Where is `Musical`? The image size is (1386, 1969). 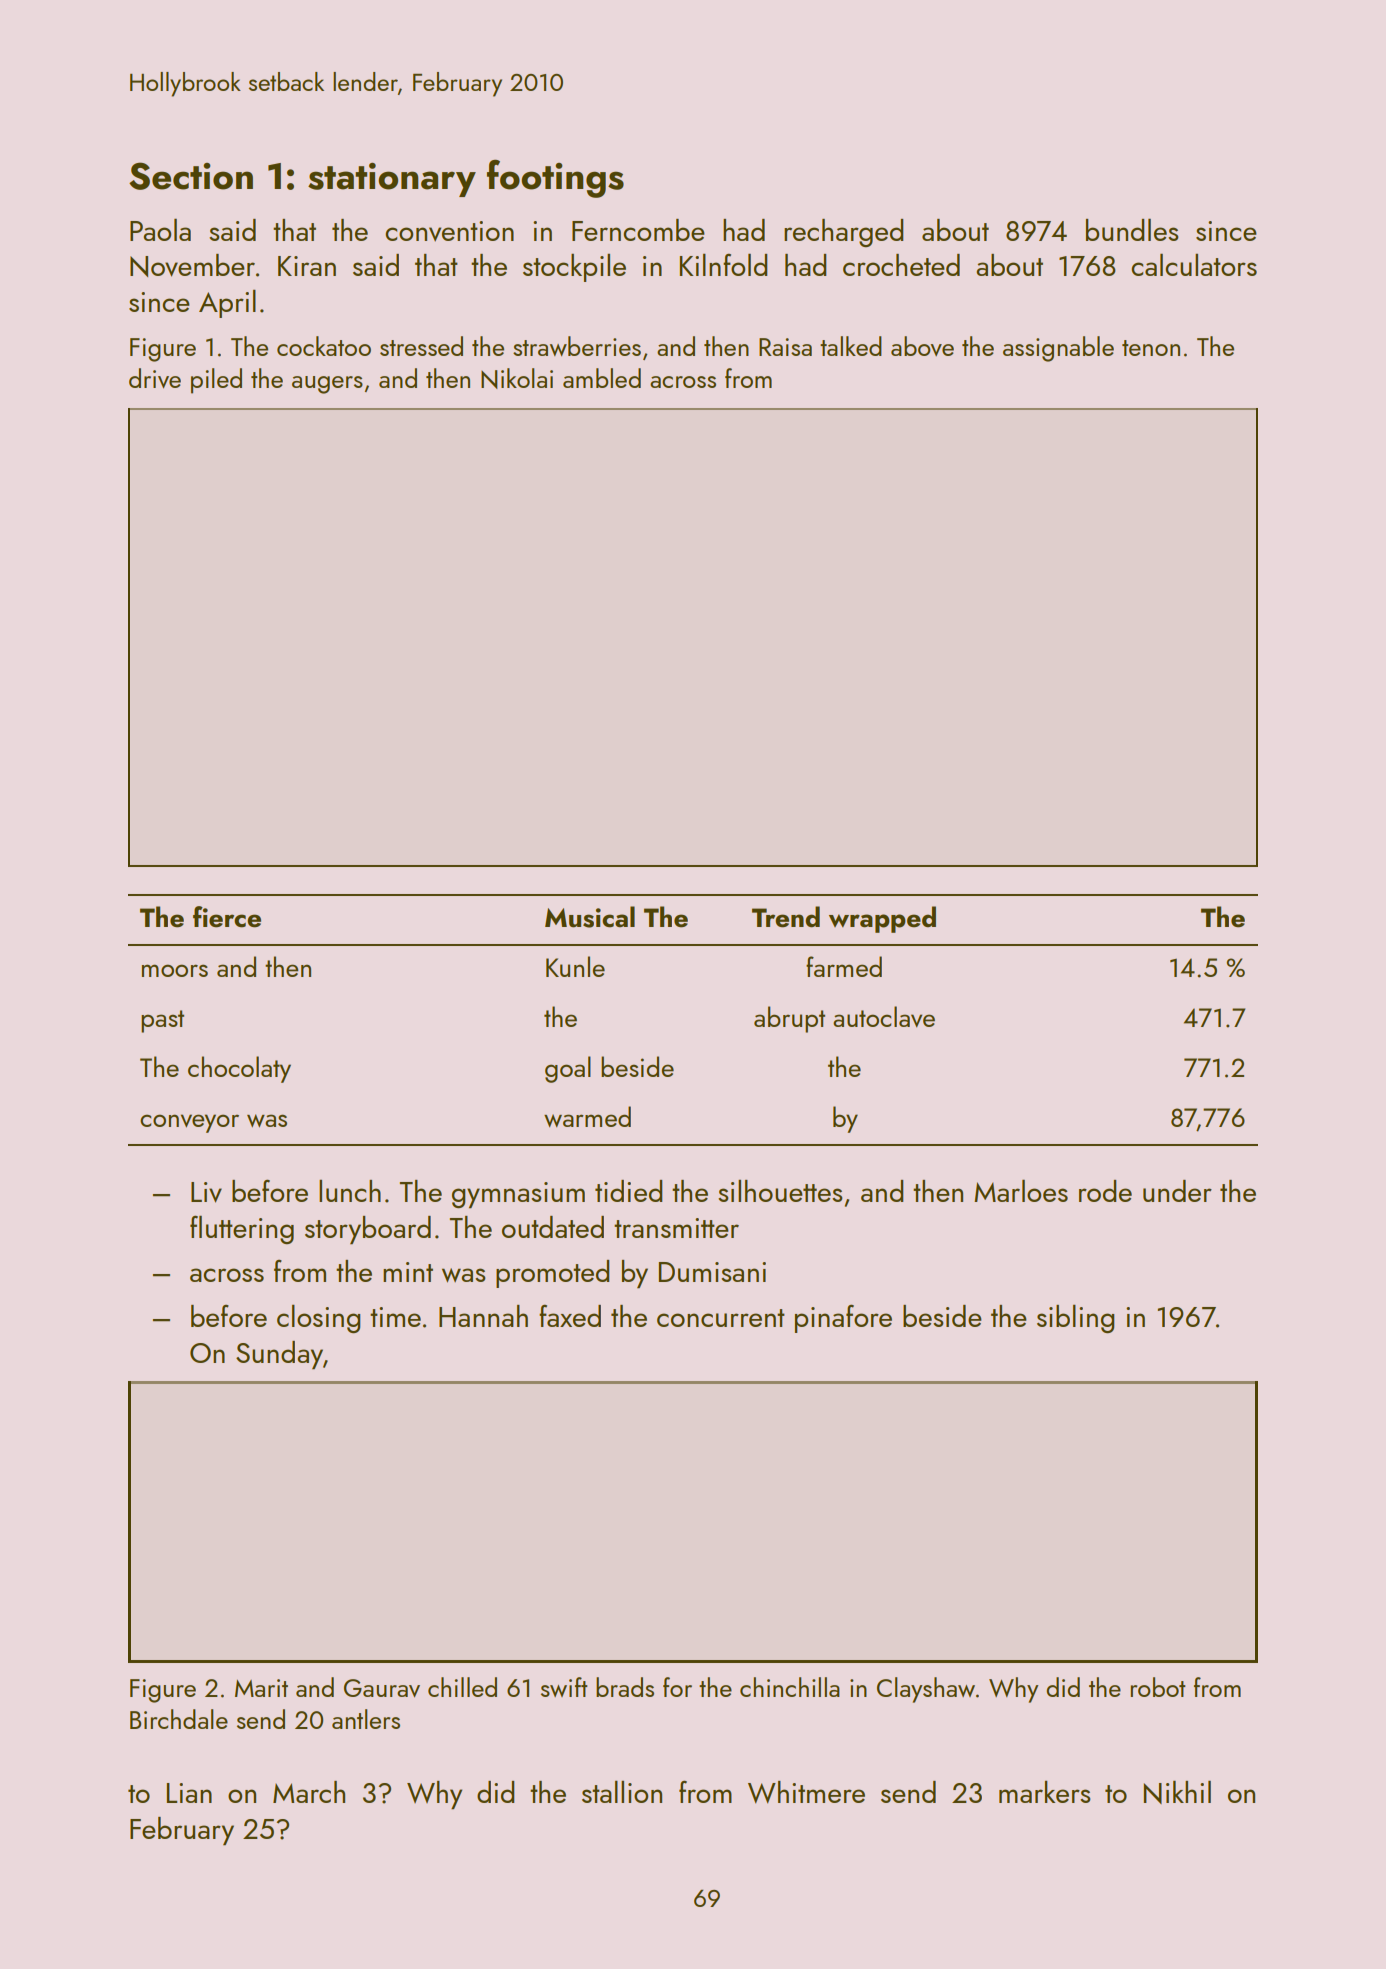
Musical is located at coordinates (590, 917).
